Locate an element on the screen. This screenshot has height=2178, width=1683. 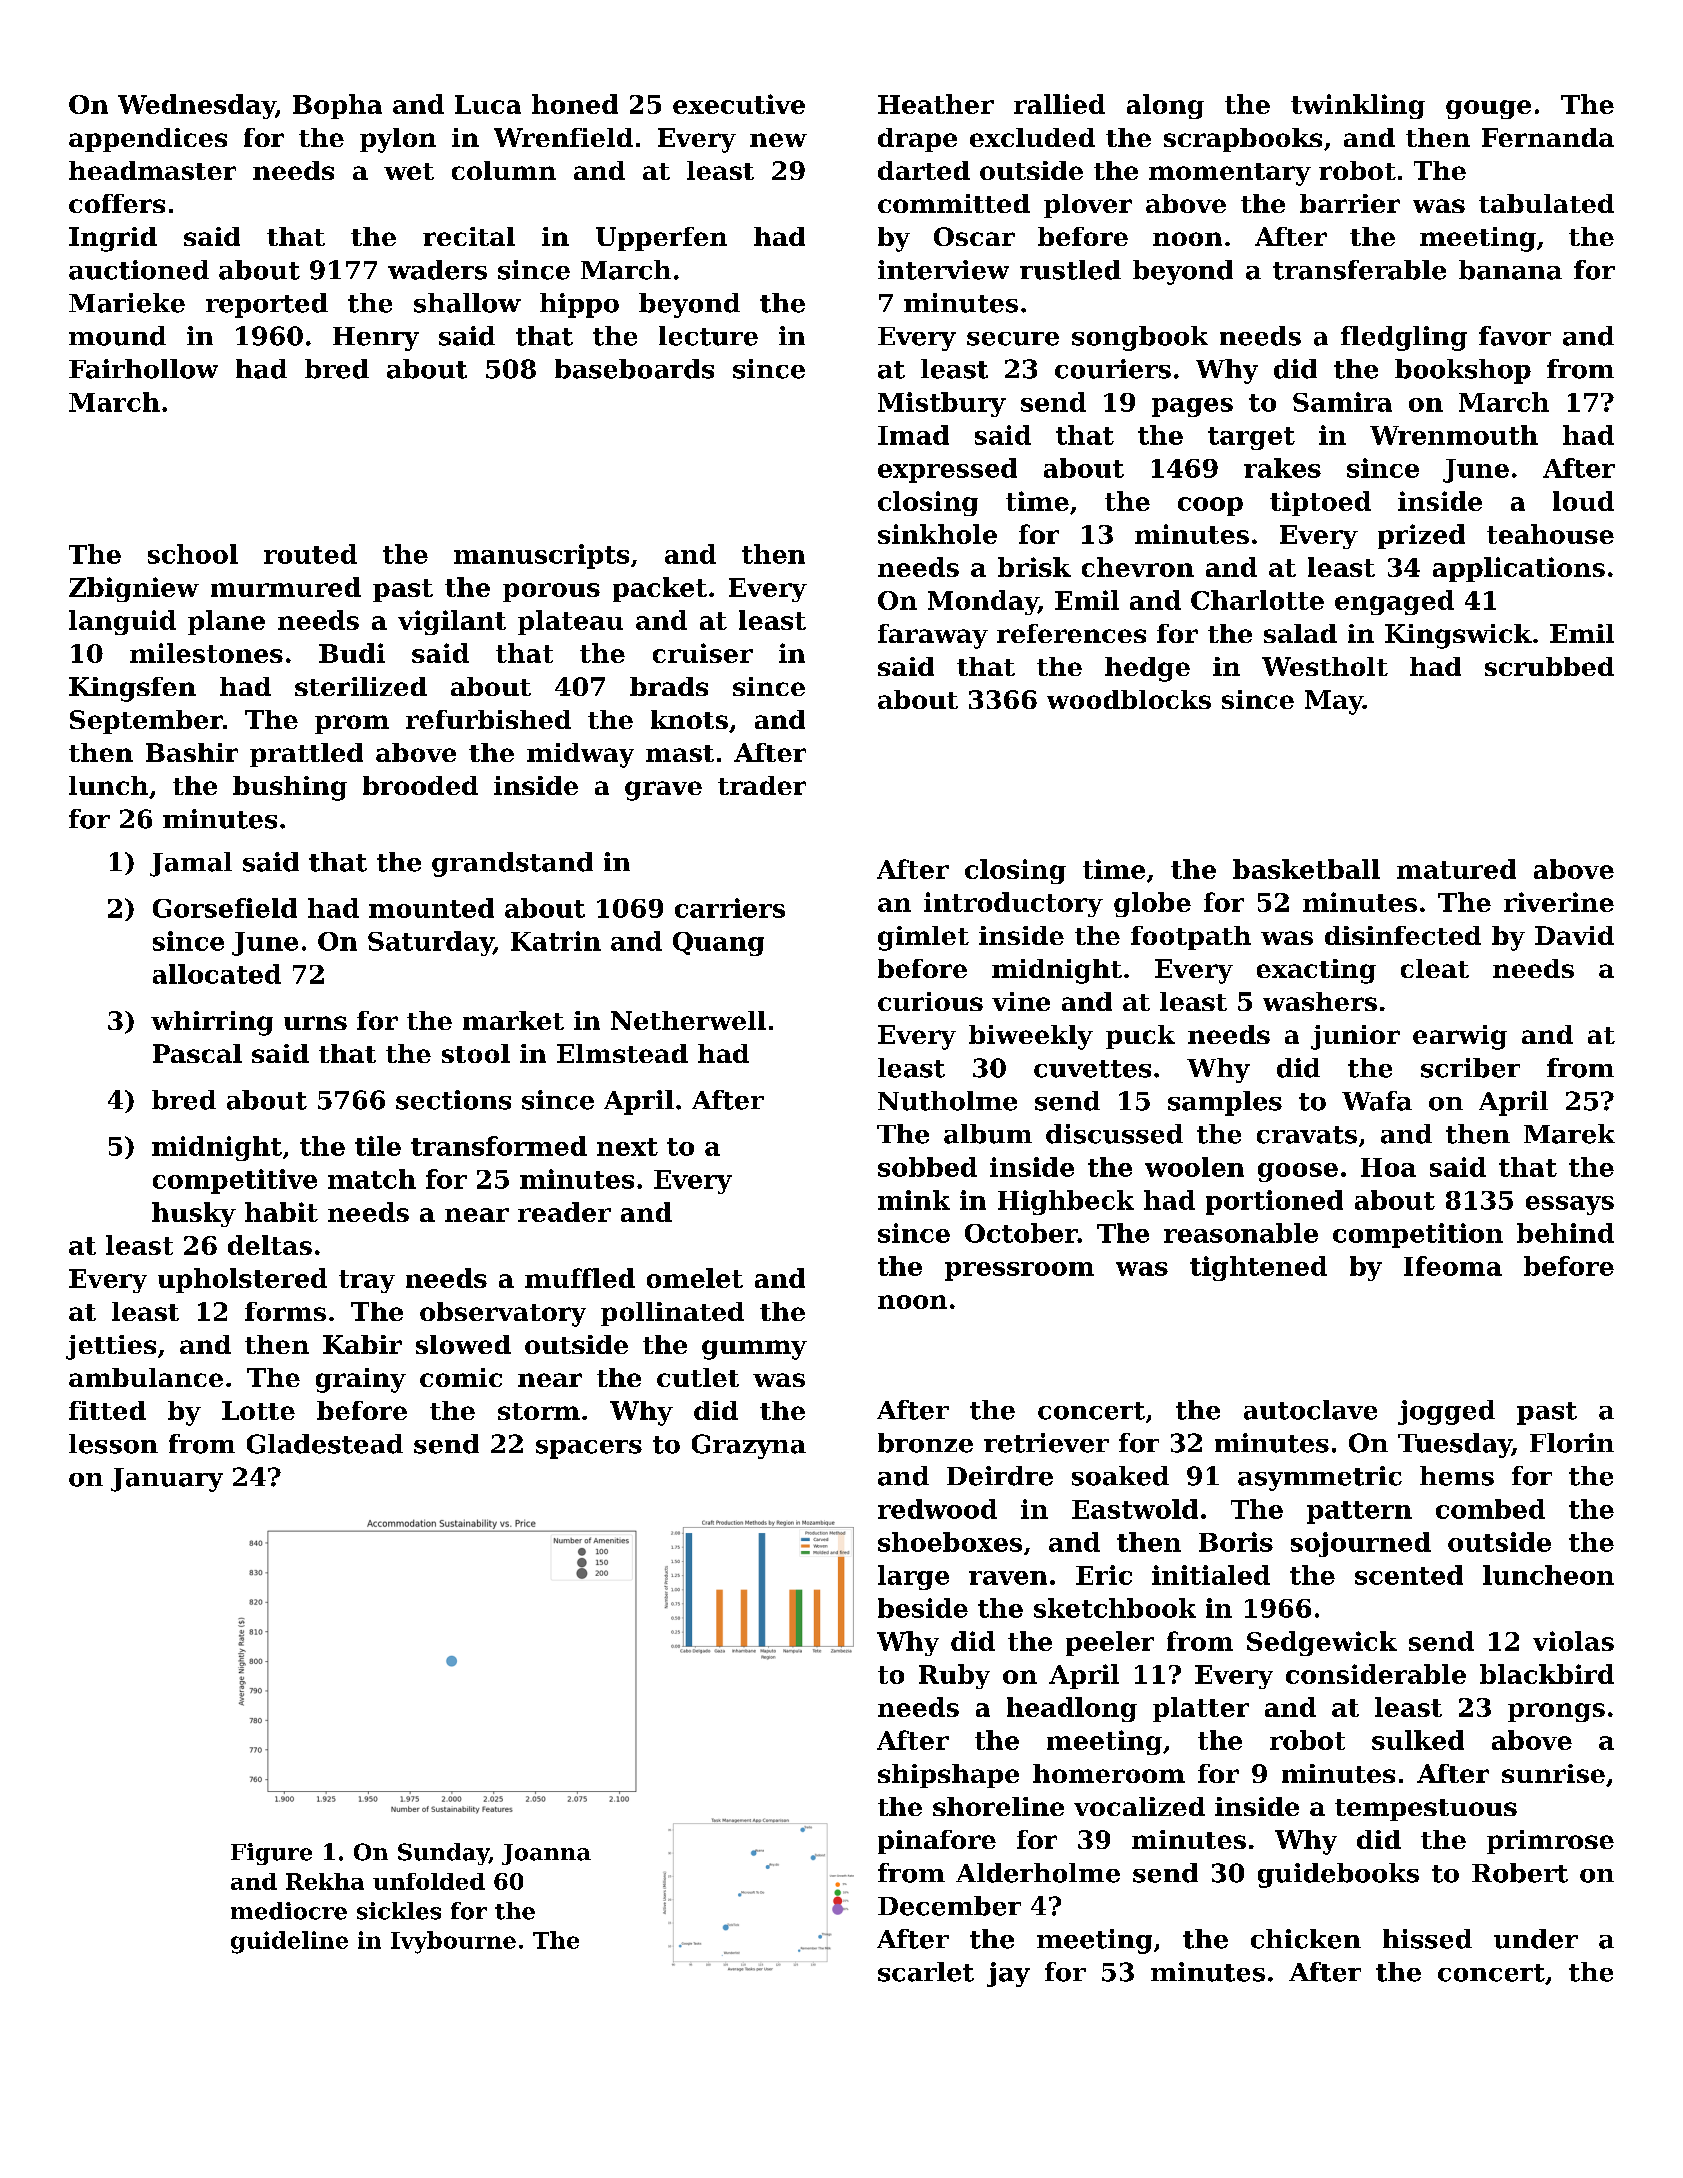
observatory is located at coordinates (503, 1314).
